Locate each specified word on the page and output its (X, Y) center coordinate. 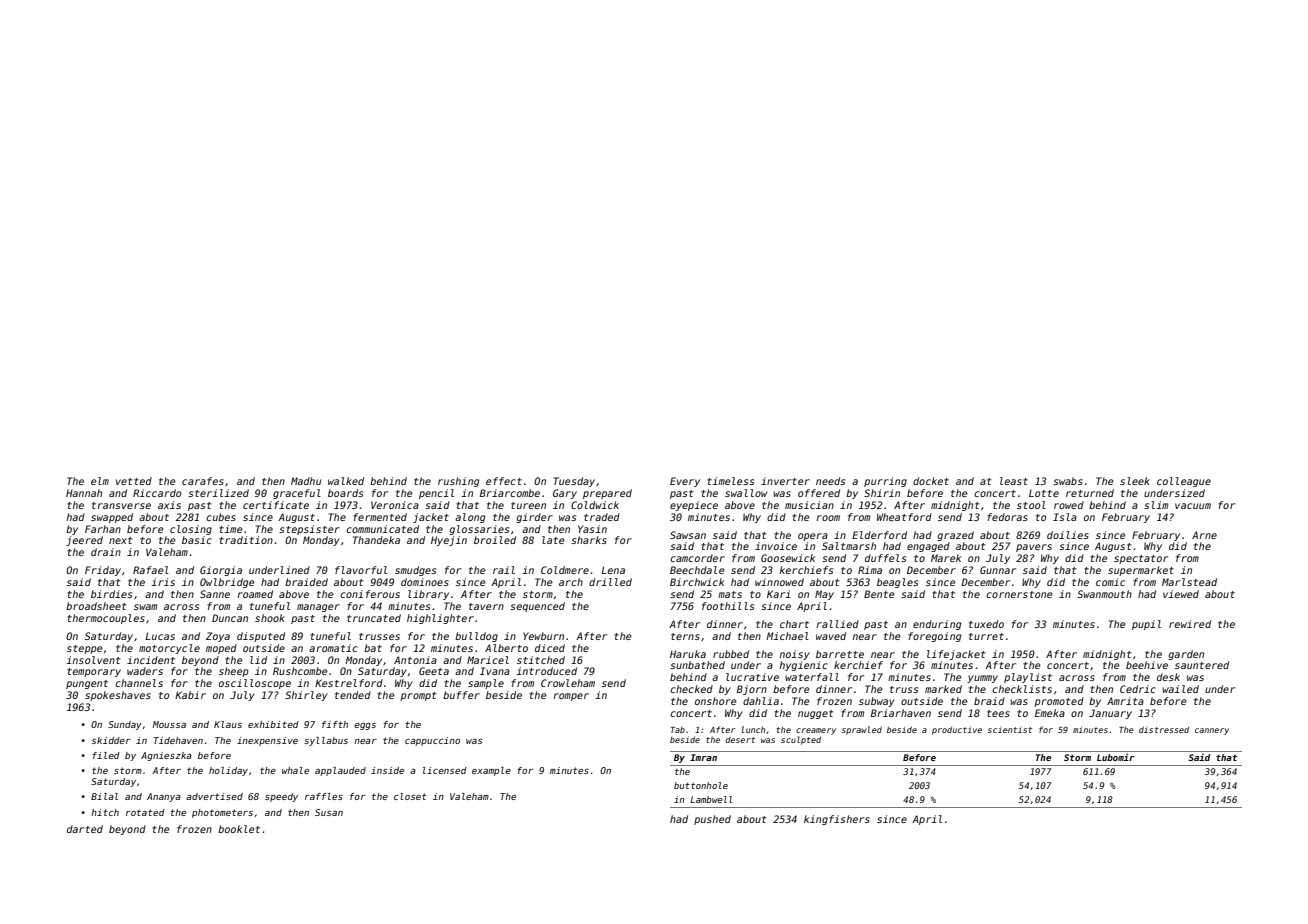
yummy (982, 679)
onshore (716, 701)
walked (346, 481)
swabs (1068, 481)
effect (504, 481)
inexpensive (267, 741)
